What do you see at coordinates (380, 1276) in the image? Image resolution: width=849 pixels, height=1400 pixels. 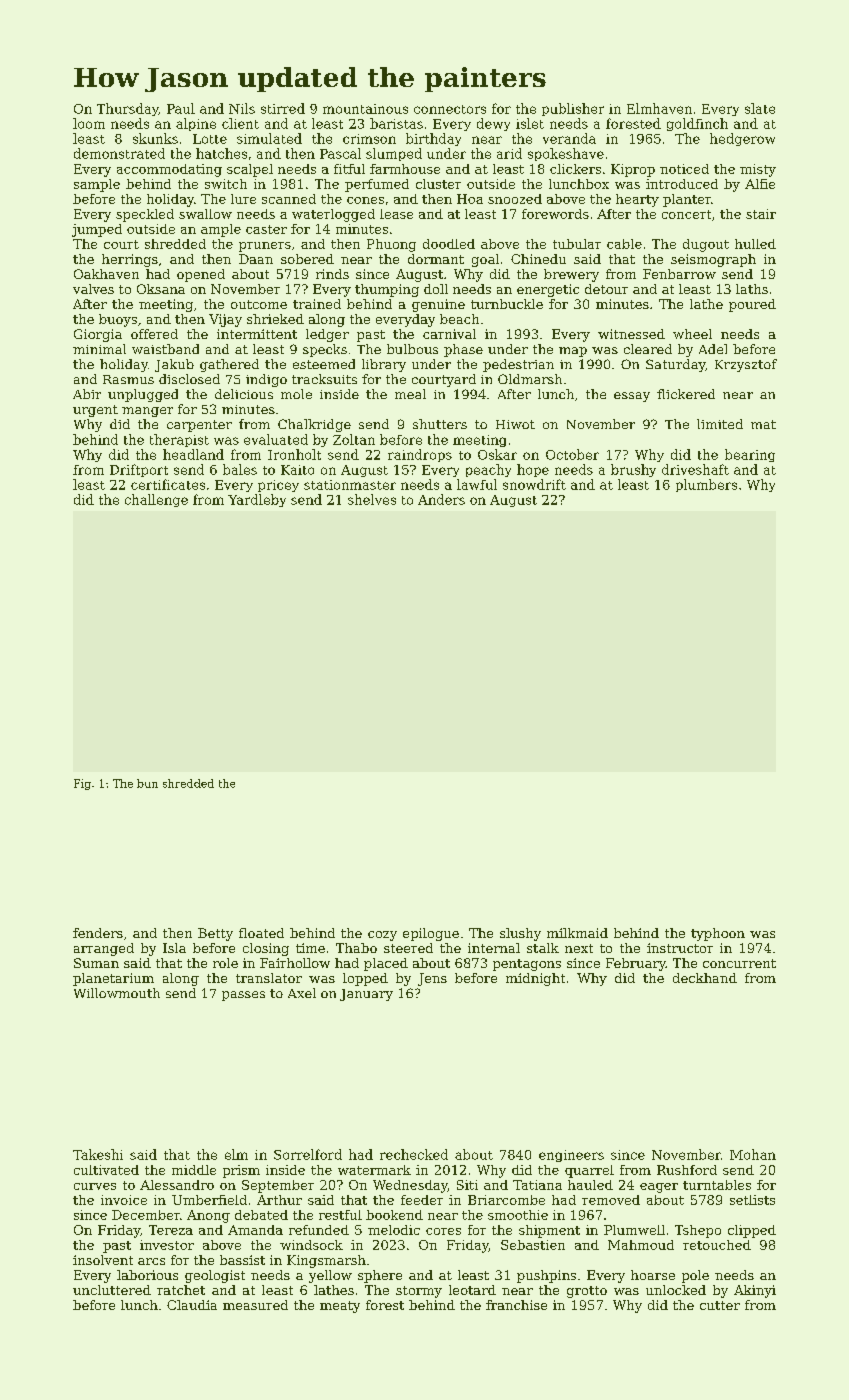 I see `sphere` at bounding box center [380, 1276].
